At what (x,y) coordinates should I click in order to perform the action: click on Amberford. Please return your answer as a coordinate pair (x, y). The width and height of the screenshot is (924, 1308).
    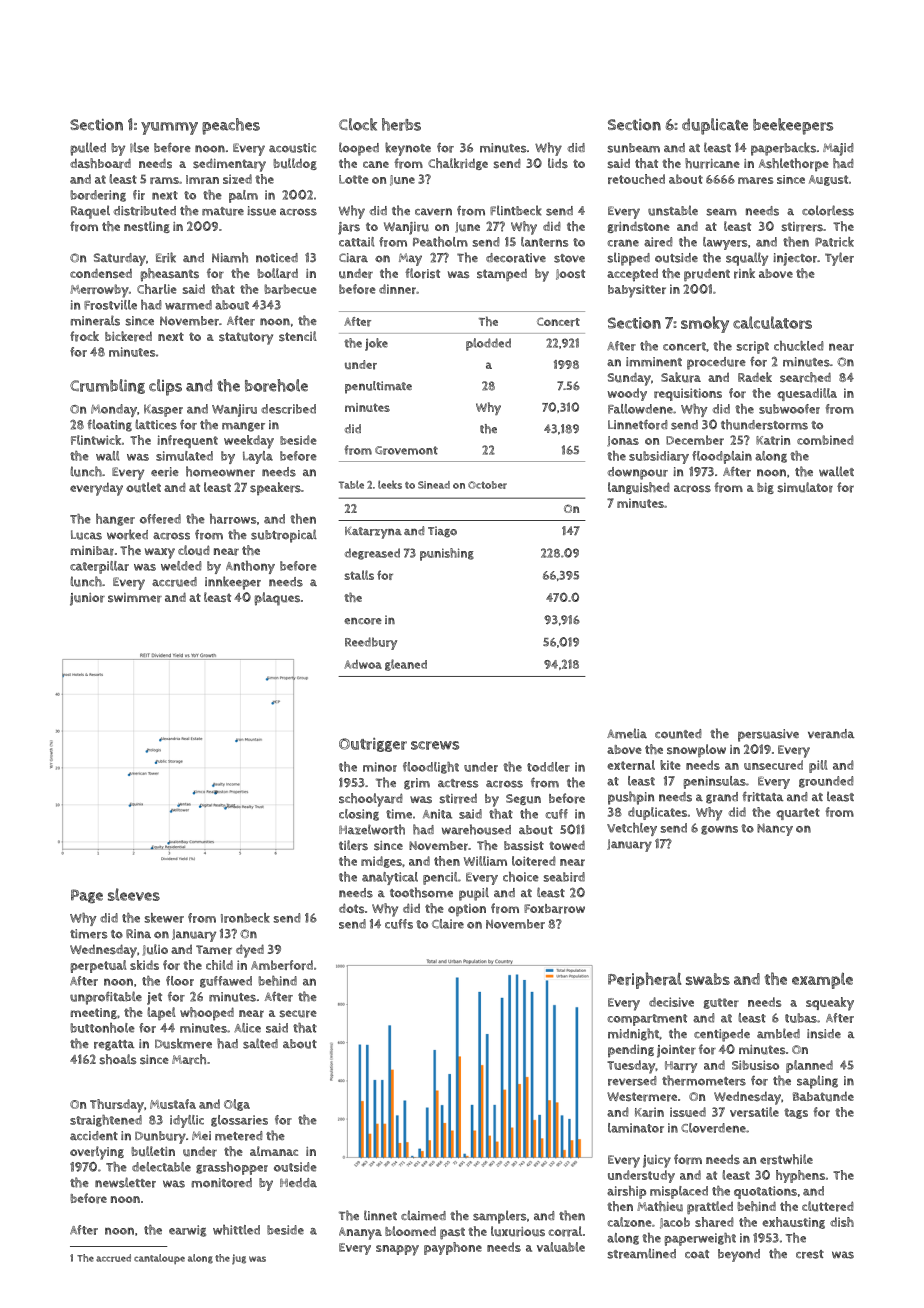
    Looking at the image, I should click on (282, 965).
